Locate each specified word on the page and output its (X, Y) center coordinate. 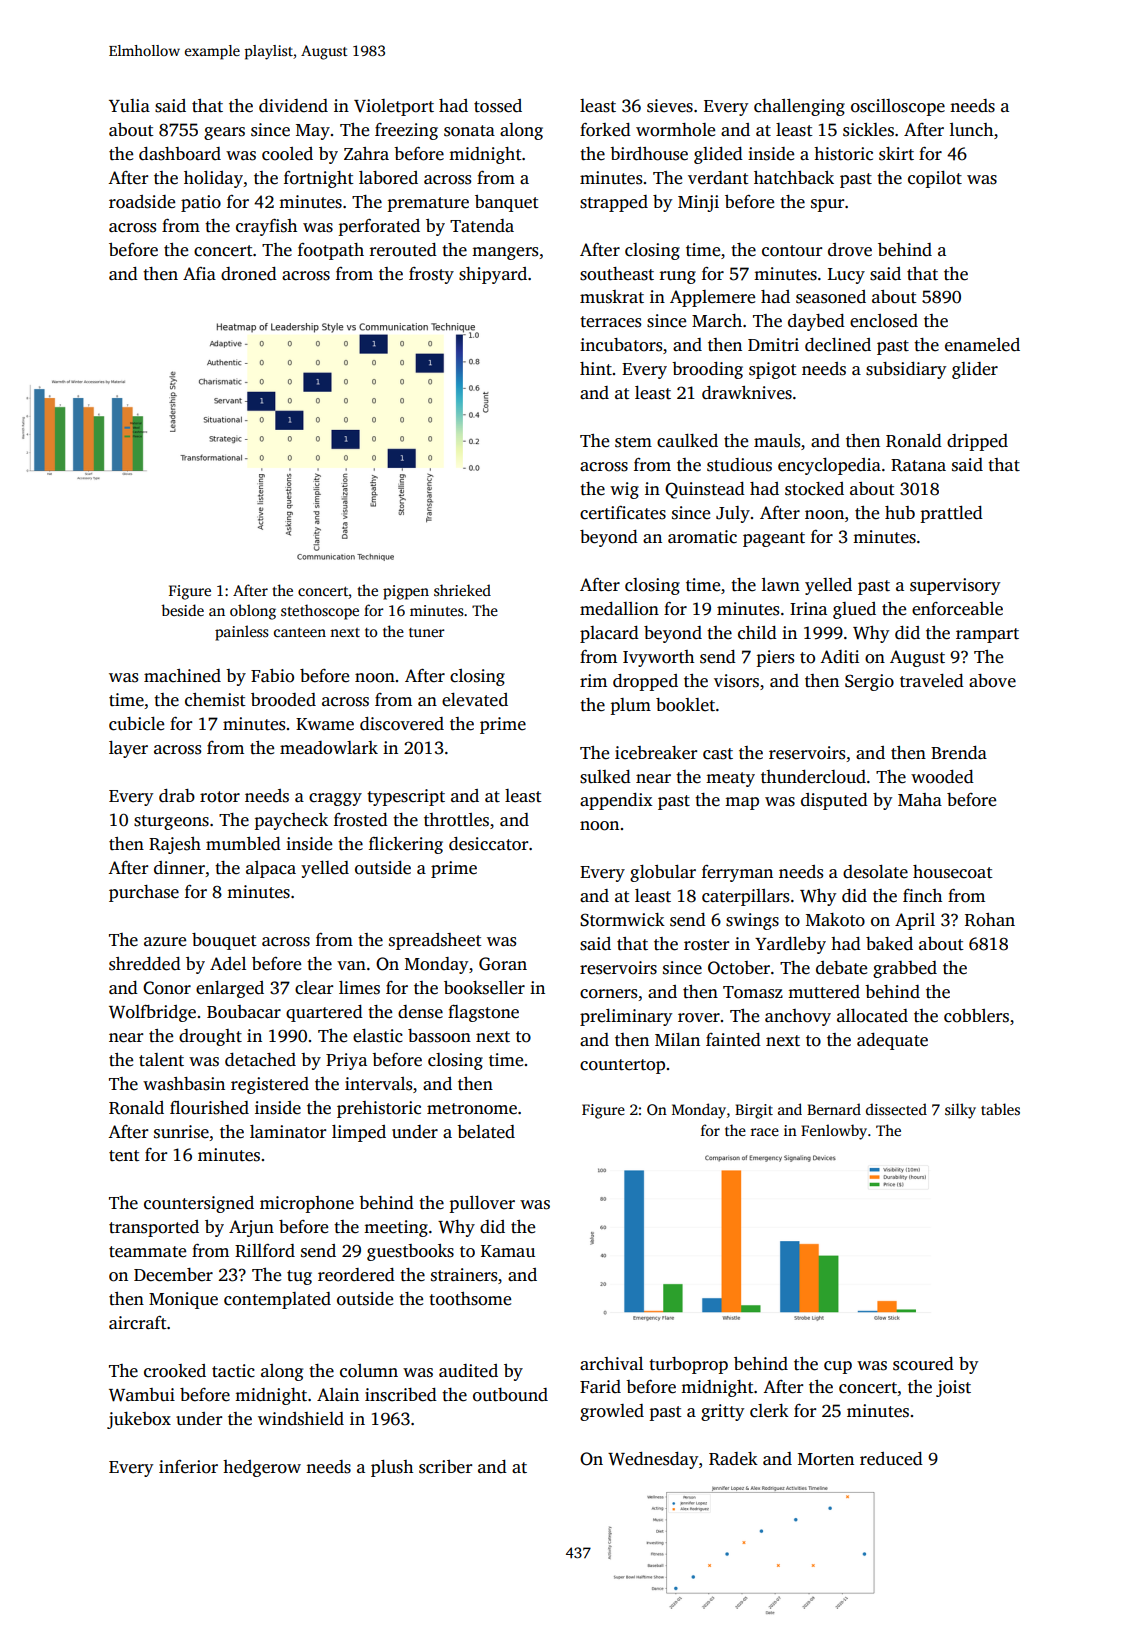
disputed (834, 801)
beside (182, 610)
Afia (199, 273)
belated (486, 1132)
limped (359, 1133)
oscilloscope (898, 107)
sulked (605, 777)
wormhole (675, 130)
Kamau (508, 1251)
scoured (923, 1364)
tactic (233, 1371)
